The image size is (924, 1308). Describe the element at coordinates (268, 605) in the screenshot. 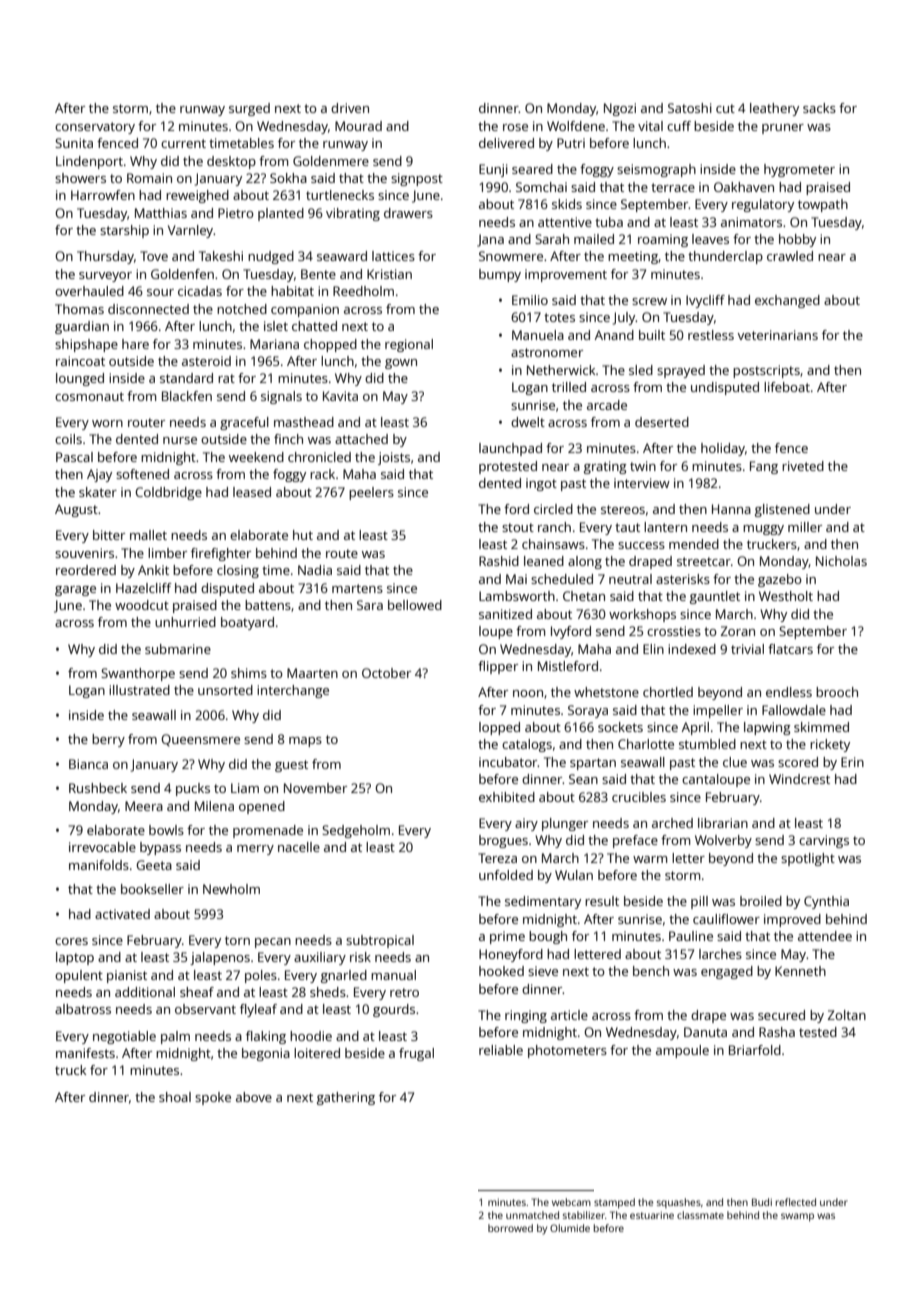

I see `battens` at that location.
